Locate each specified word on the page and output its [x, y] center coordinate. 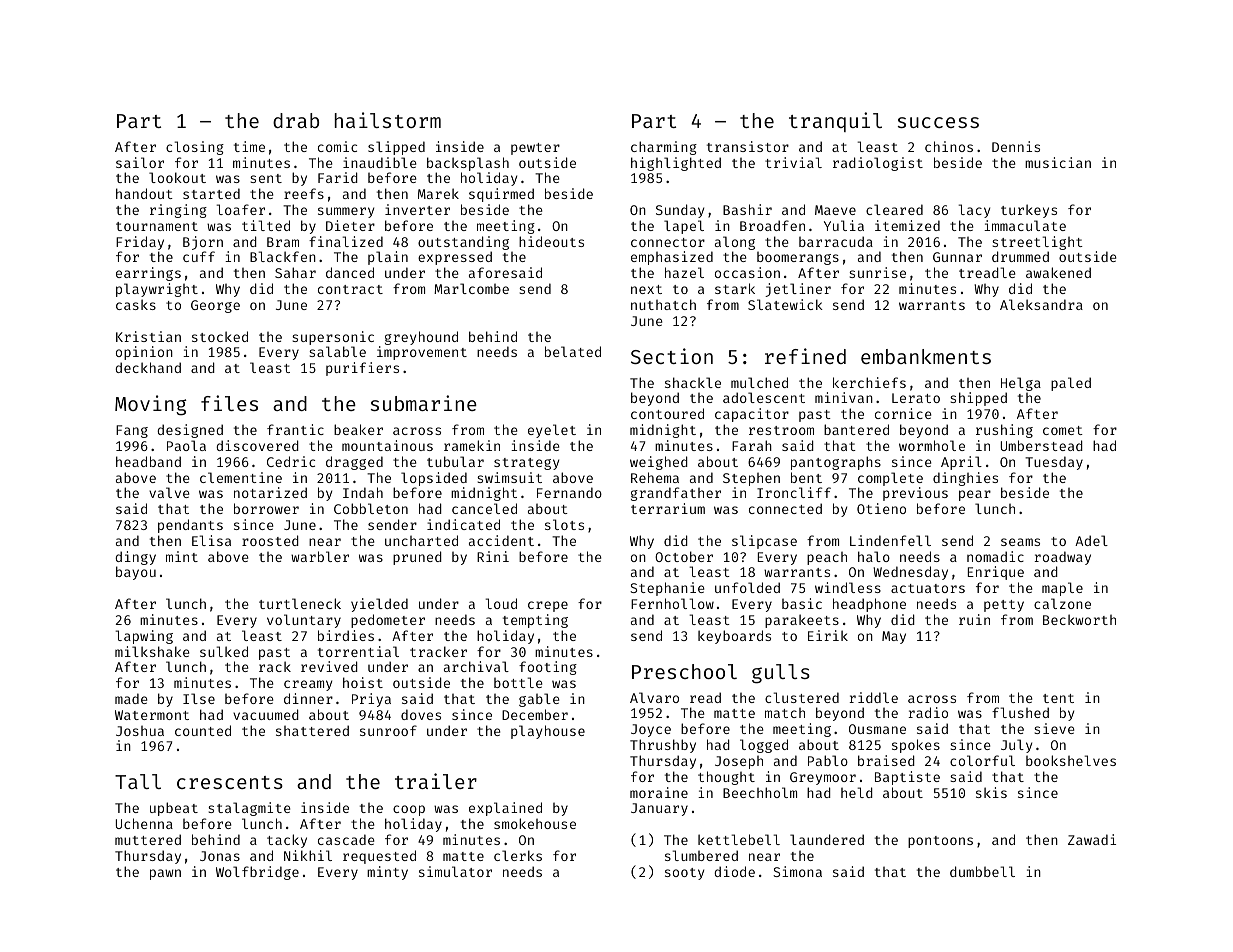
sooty [684, 874]
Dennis [1016, 146]
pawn [165, 874]
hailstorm [388, 120]
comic [337, 146]
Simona [797, 871]
